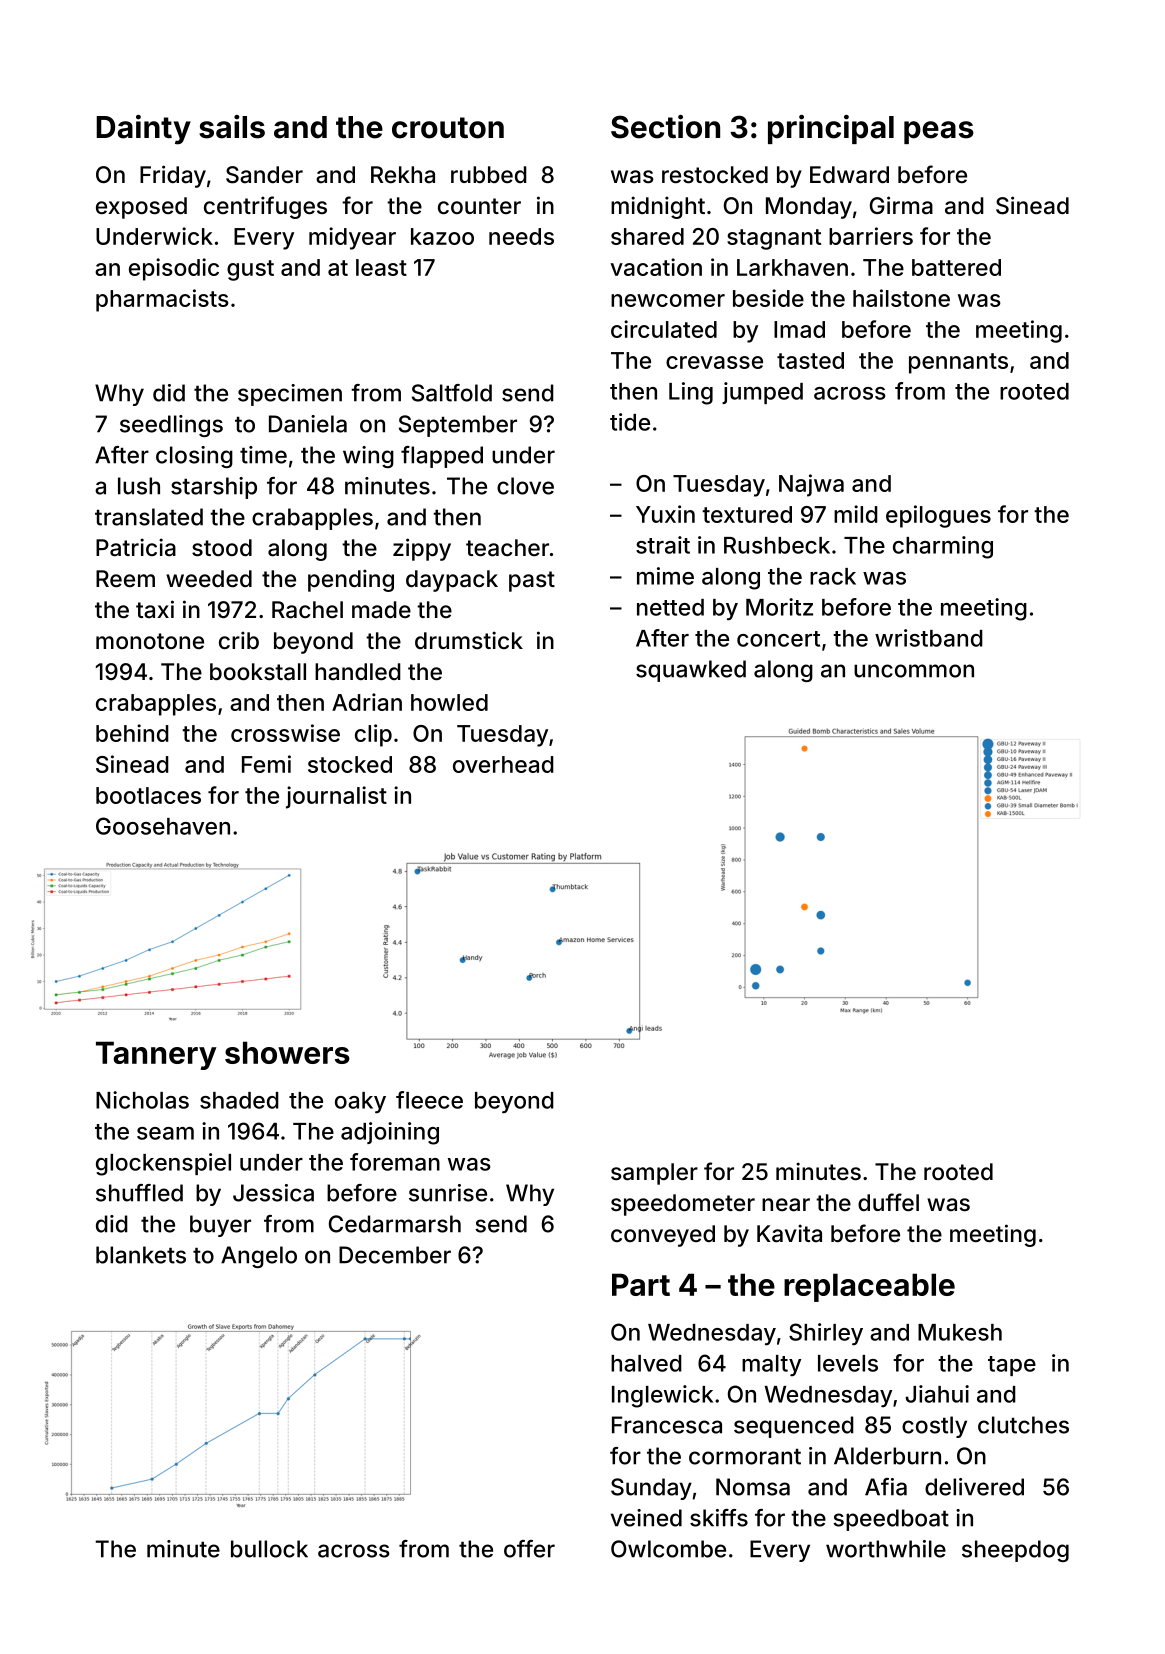  Describe the element at coordinates (929, 638) in the screenshot. I see `wristband` at that location.
